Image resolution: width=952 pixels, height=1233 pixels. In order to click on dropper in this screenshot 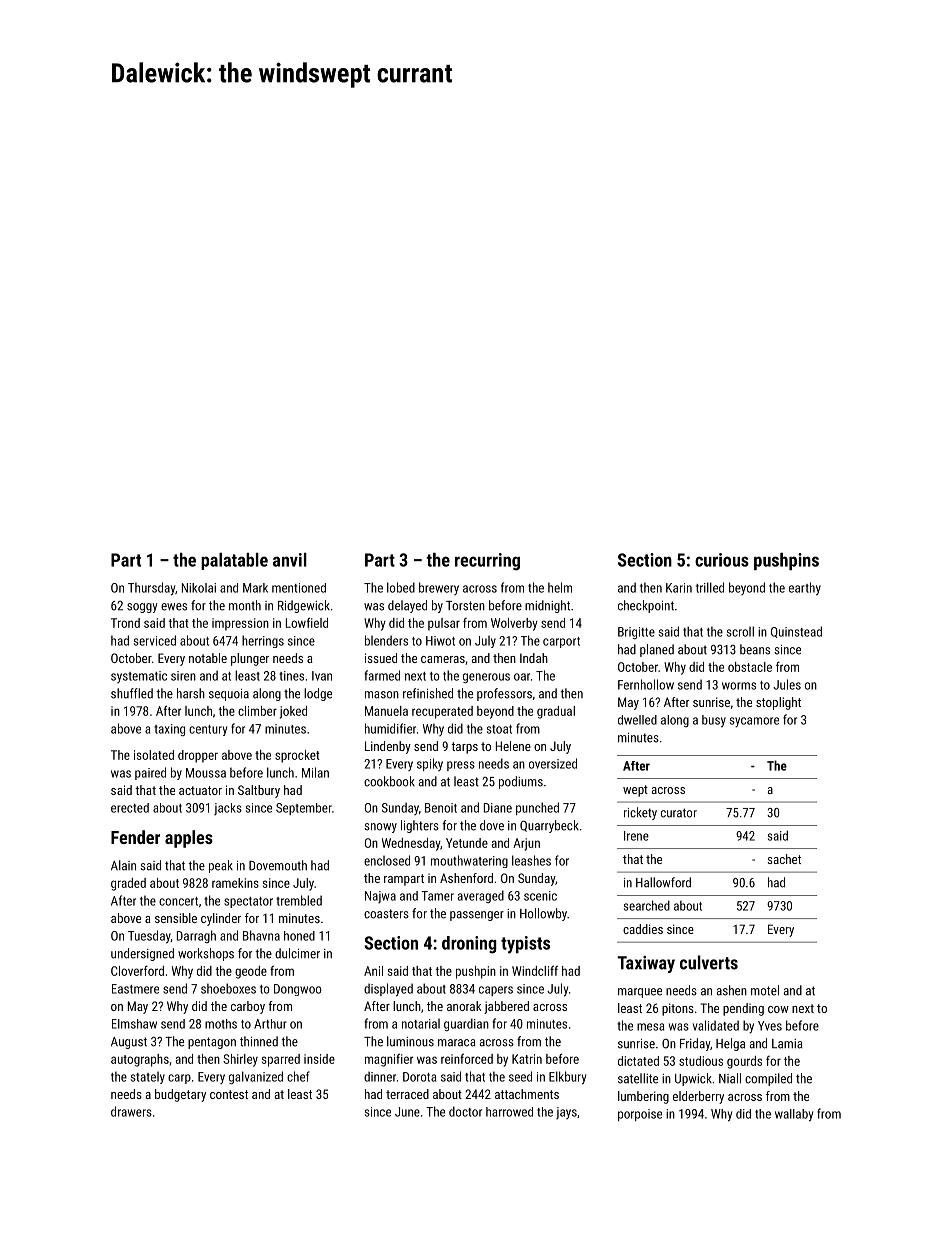, I will do `click(198, 756)`.
